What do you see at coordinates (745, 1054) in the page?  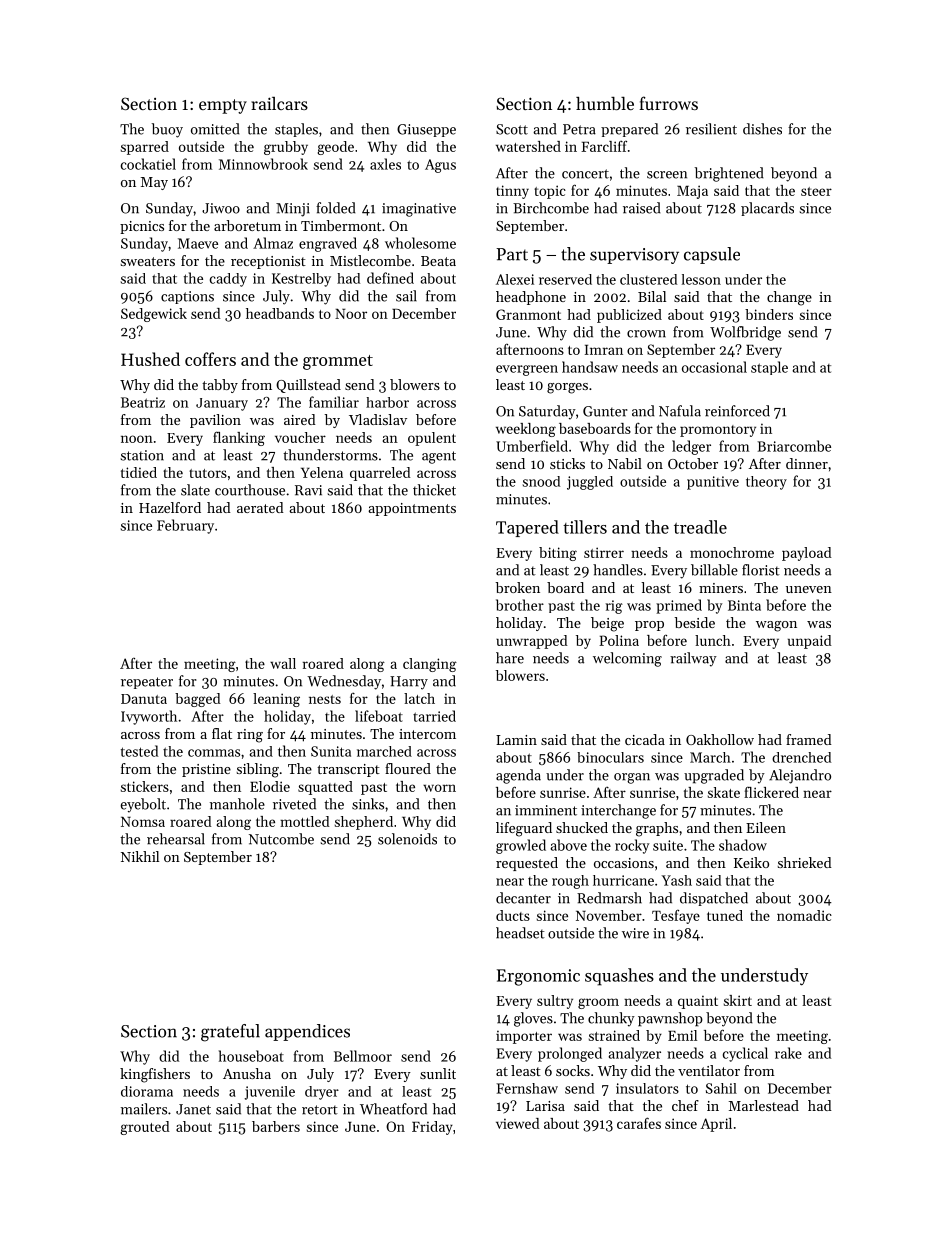 I see `cyclical` at bounding box center [745, 1054].
